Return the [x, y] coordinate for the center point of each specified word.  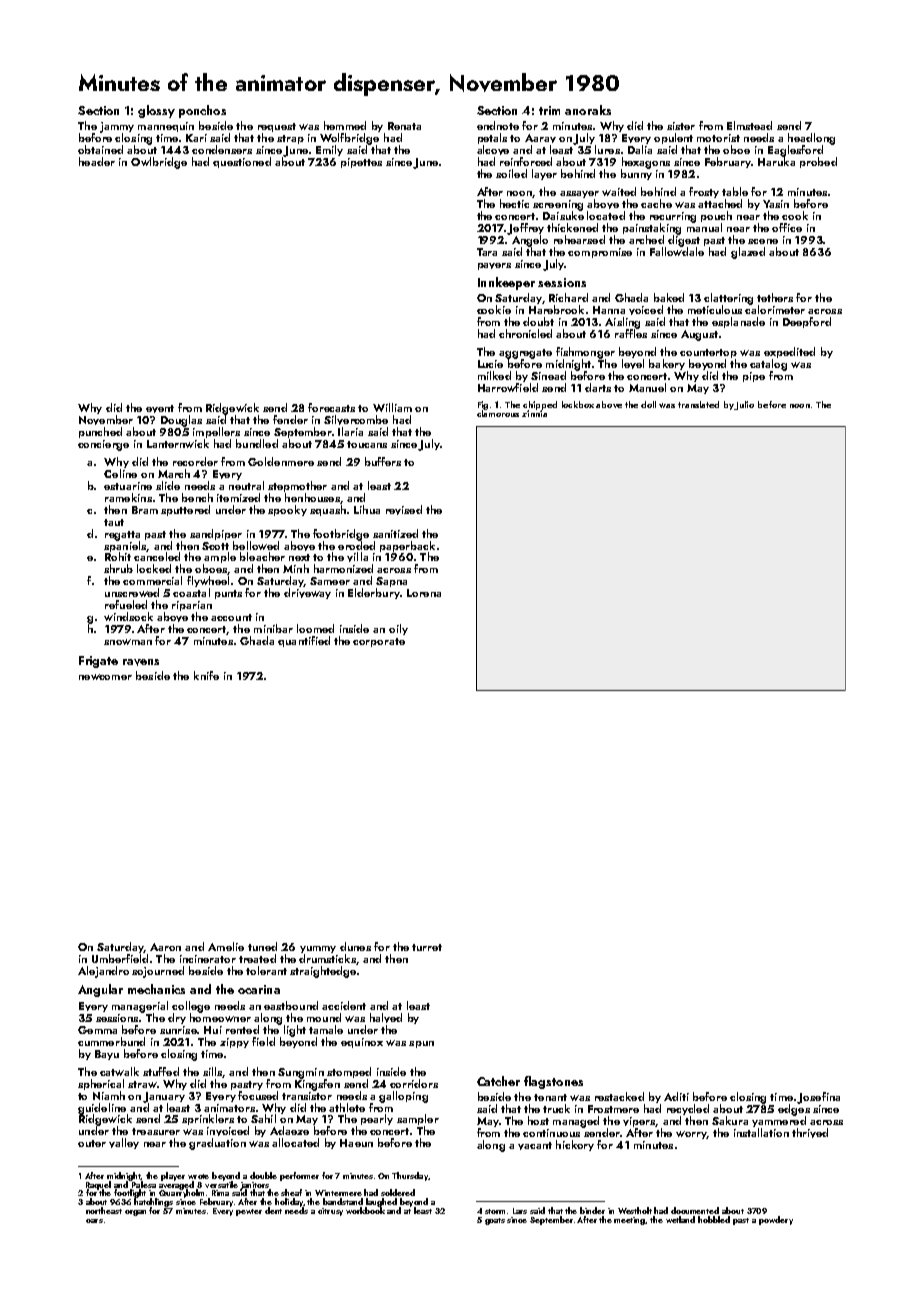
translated [698, 404]
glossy [156, 111]
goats [495, 1221]
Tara [487, 252]
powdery [776, 1220]
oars [94, 1221]
